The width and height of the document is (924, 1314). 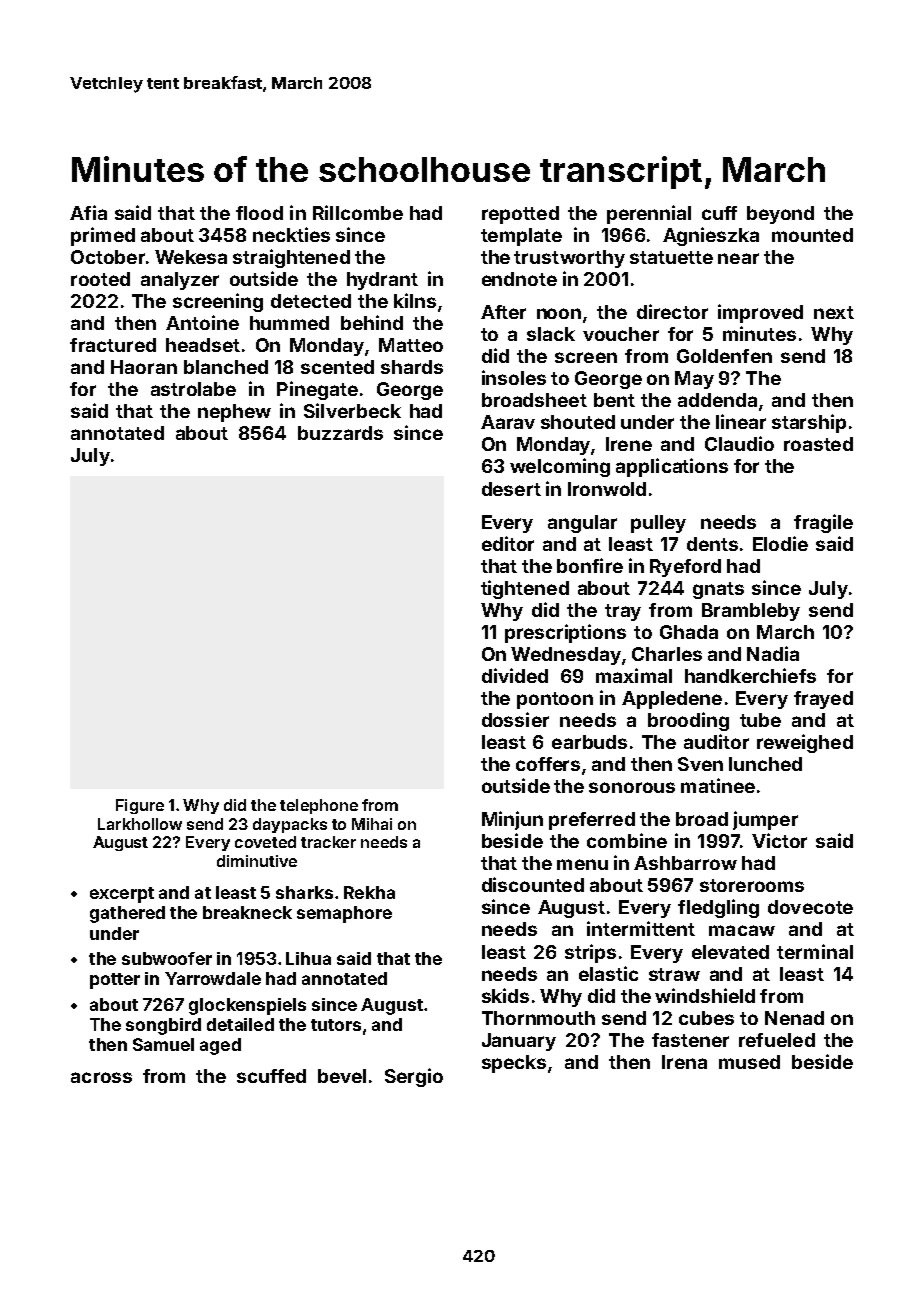 What do you see at coordinates (342, 1076) in the document?
I see `bevel` at bounding box center [342, 1076].
